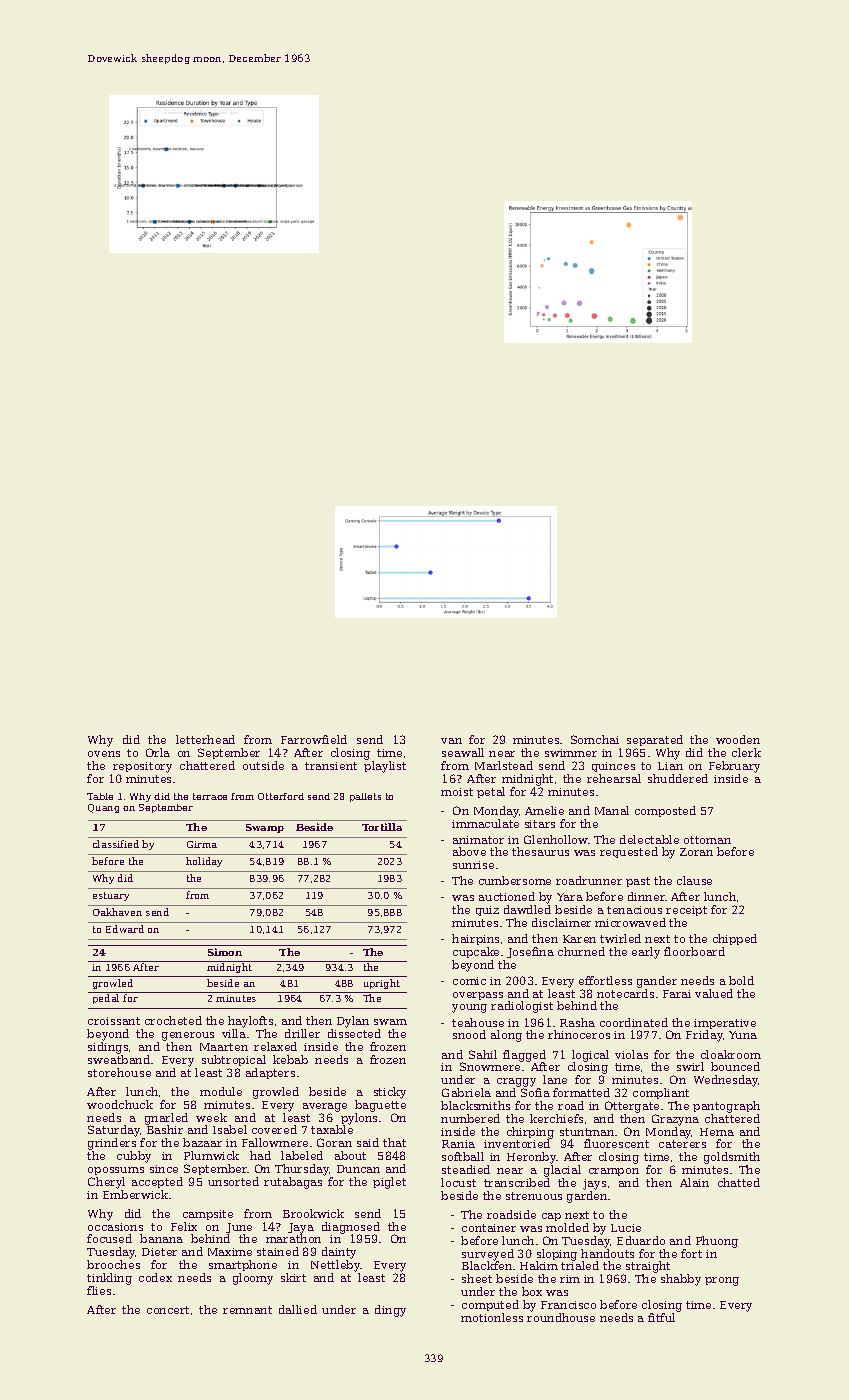 This image has height=1400, width=849. What do you see at coordinates (365, 797) in the image?
I see `pallets` at bounding box center [365, 797].
